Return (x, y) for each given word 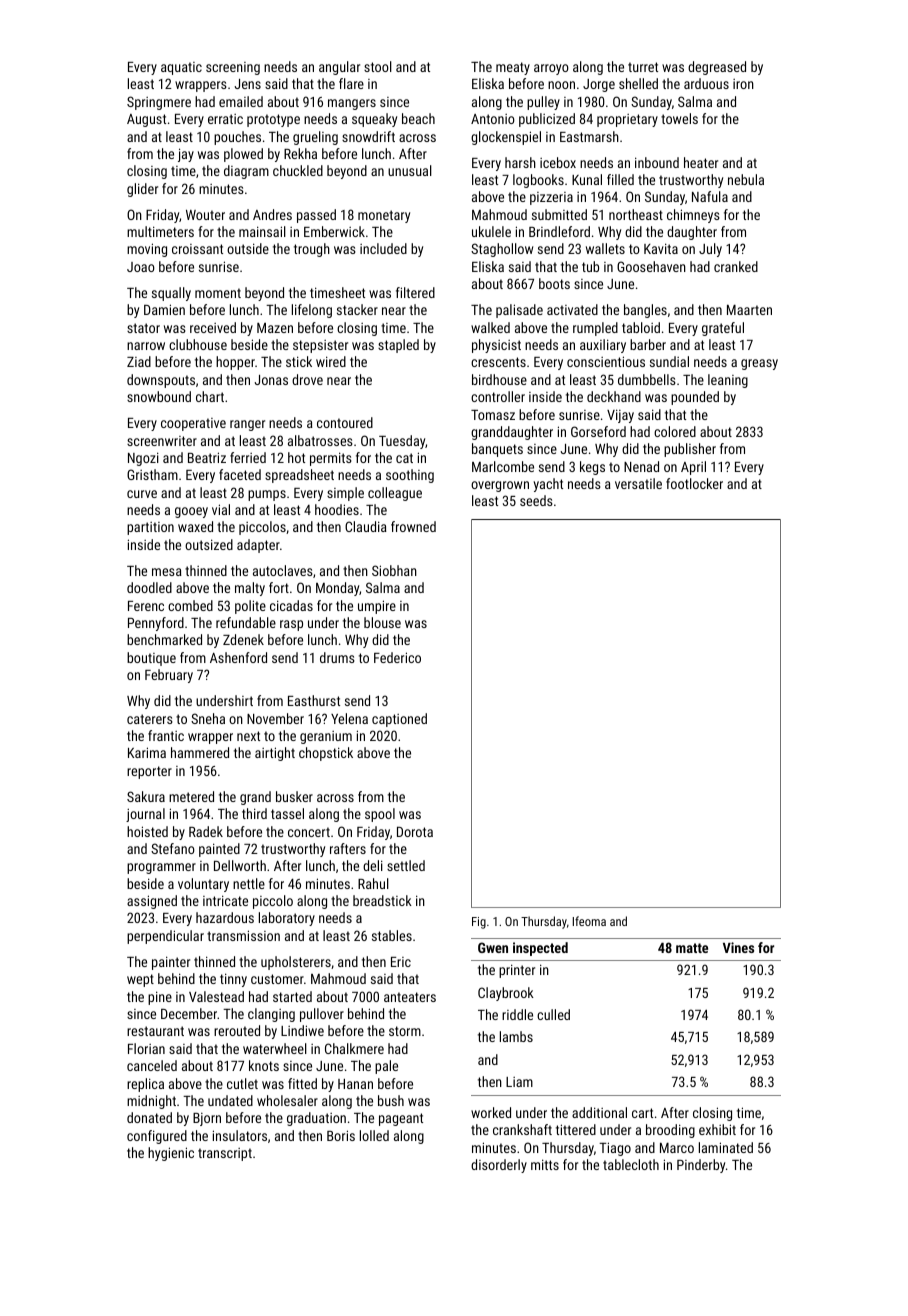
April (693, 468)
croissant (197, 249)
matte (692, 948)
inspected (540, 949)
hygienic (171, 1154)
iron (743, 84)
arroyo (551, 69)
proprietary (627, 120)
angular (339, 68)
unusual (410, 170)
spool (380, 815)
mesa (167, 572)
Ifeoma (589, 921)
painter (171, 963)
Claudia (366, 526)
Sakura (146, 796)
